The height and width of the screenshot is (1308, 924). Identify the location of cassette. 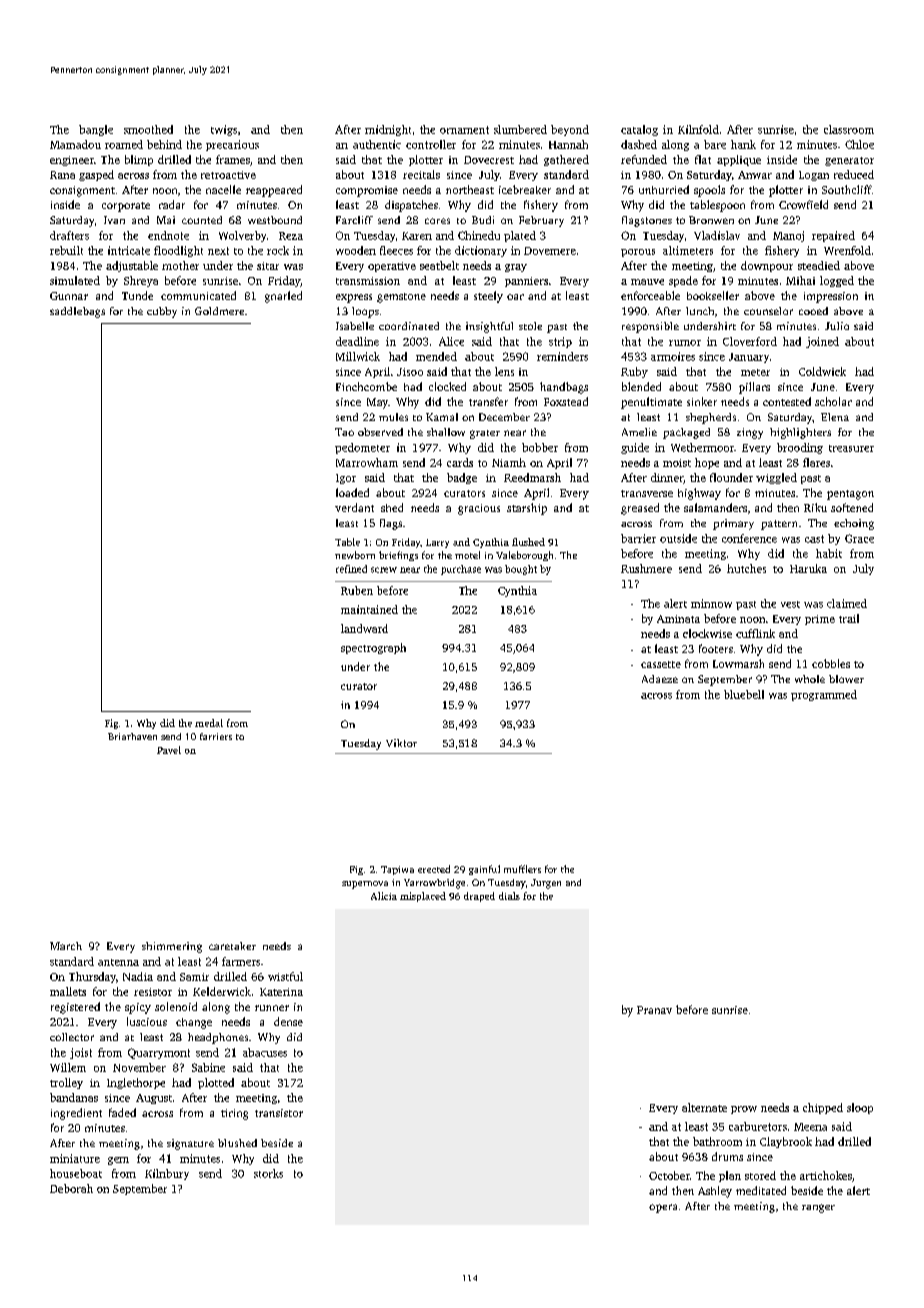
(661, 664).
